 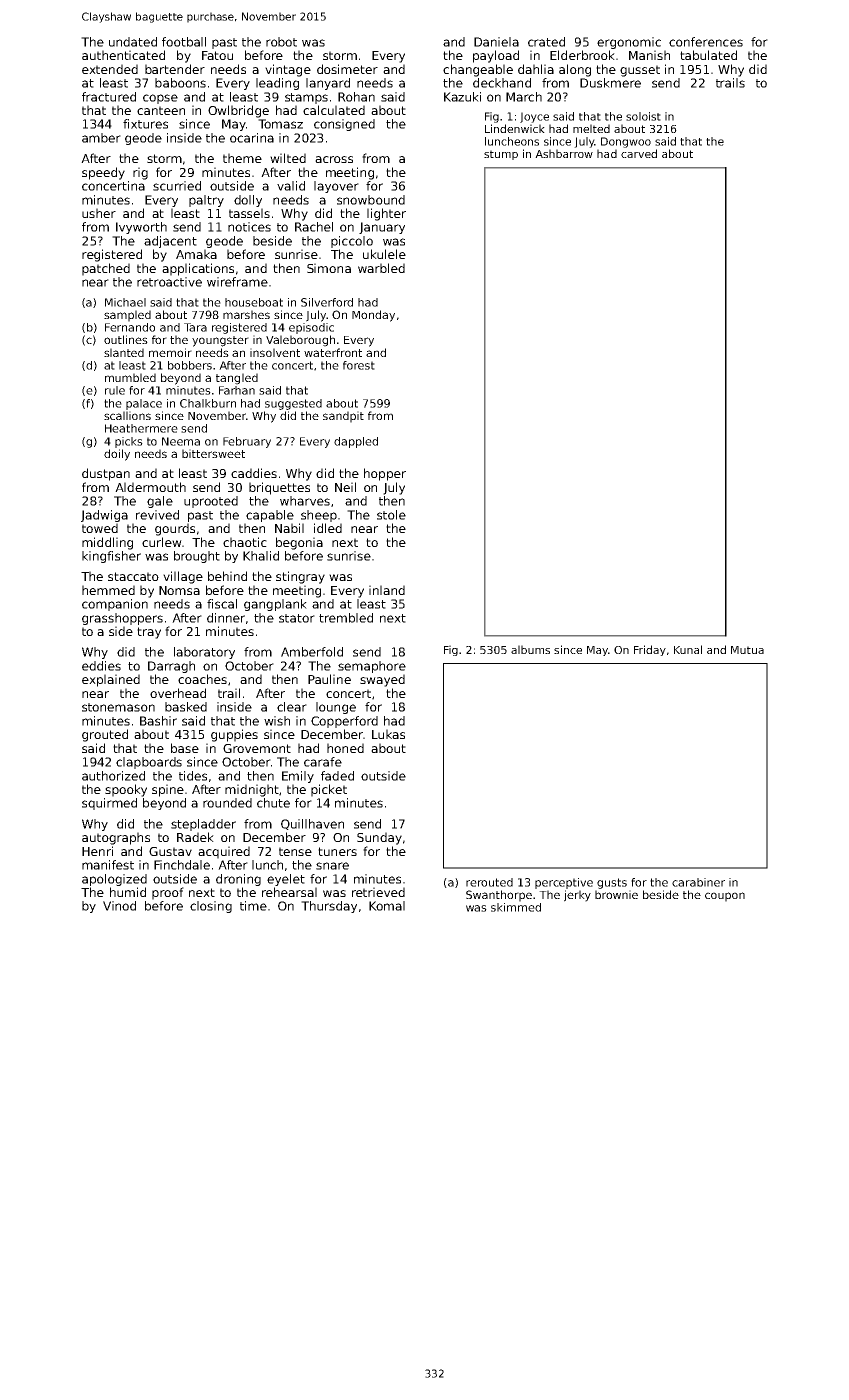 I want to click on robot, so click(x=281, y=42).
